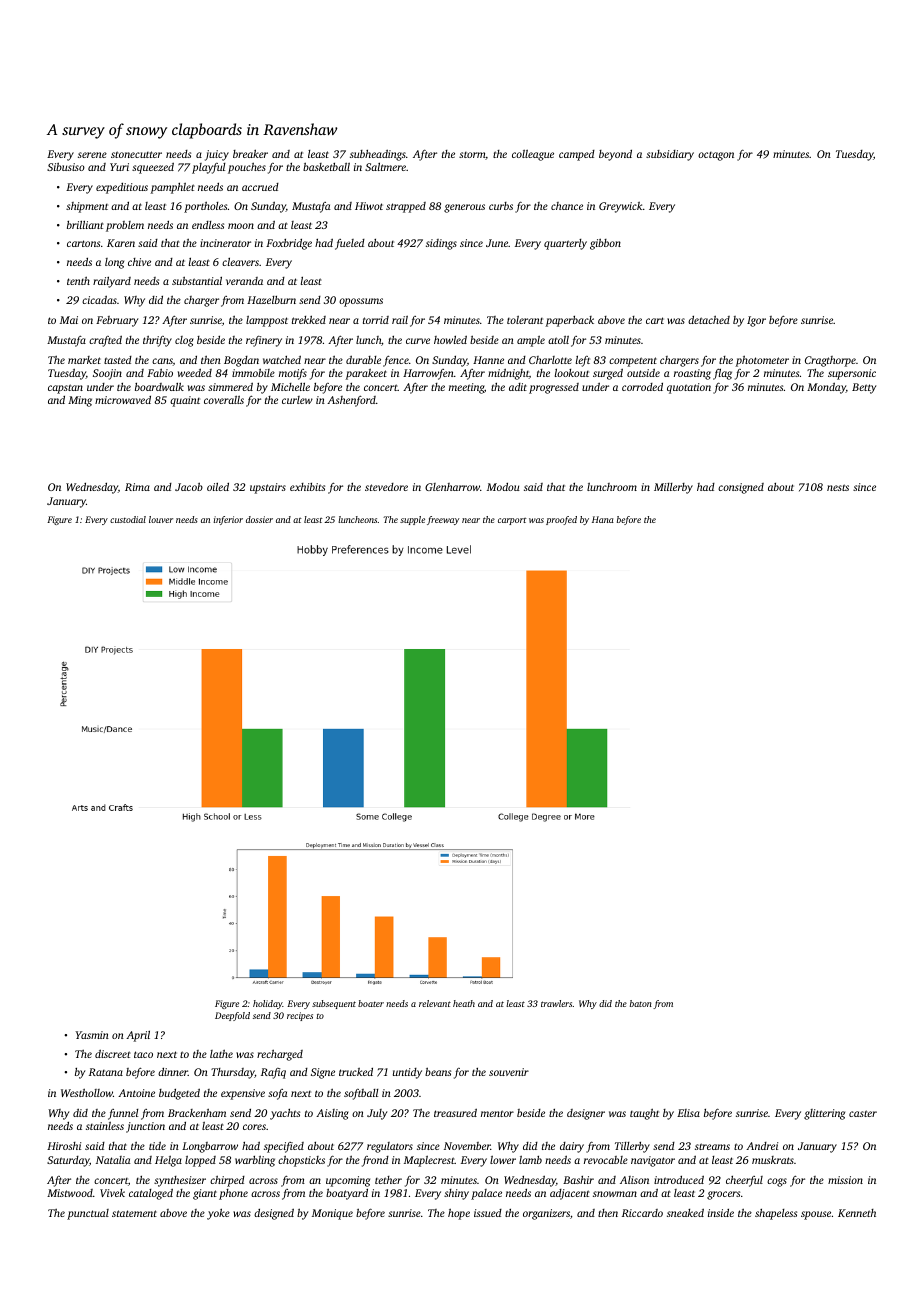 The width and height of the image is (924, 1308). Describe the element at coordinates (472, 155) in the image. I see `storm` at that location.
